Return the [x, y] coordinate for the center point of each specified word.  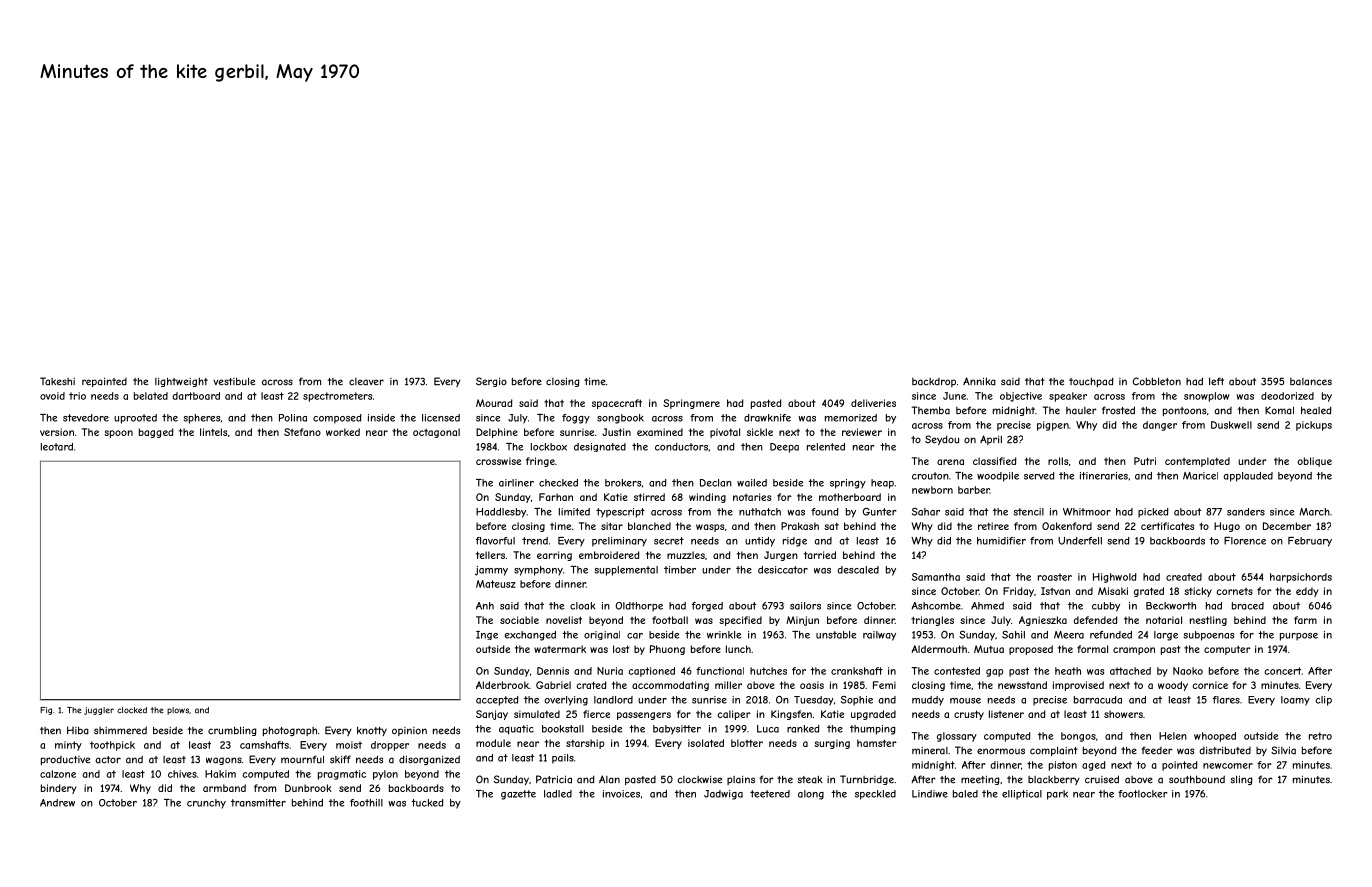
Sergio [491, 382]
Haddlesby [501, 513]
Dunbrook [308, 788]
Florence [1245, 541]
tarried [820, 555]
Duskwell [1231, 425]
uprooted [135, 419]
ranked [803, 729]
